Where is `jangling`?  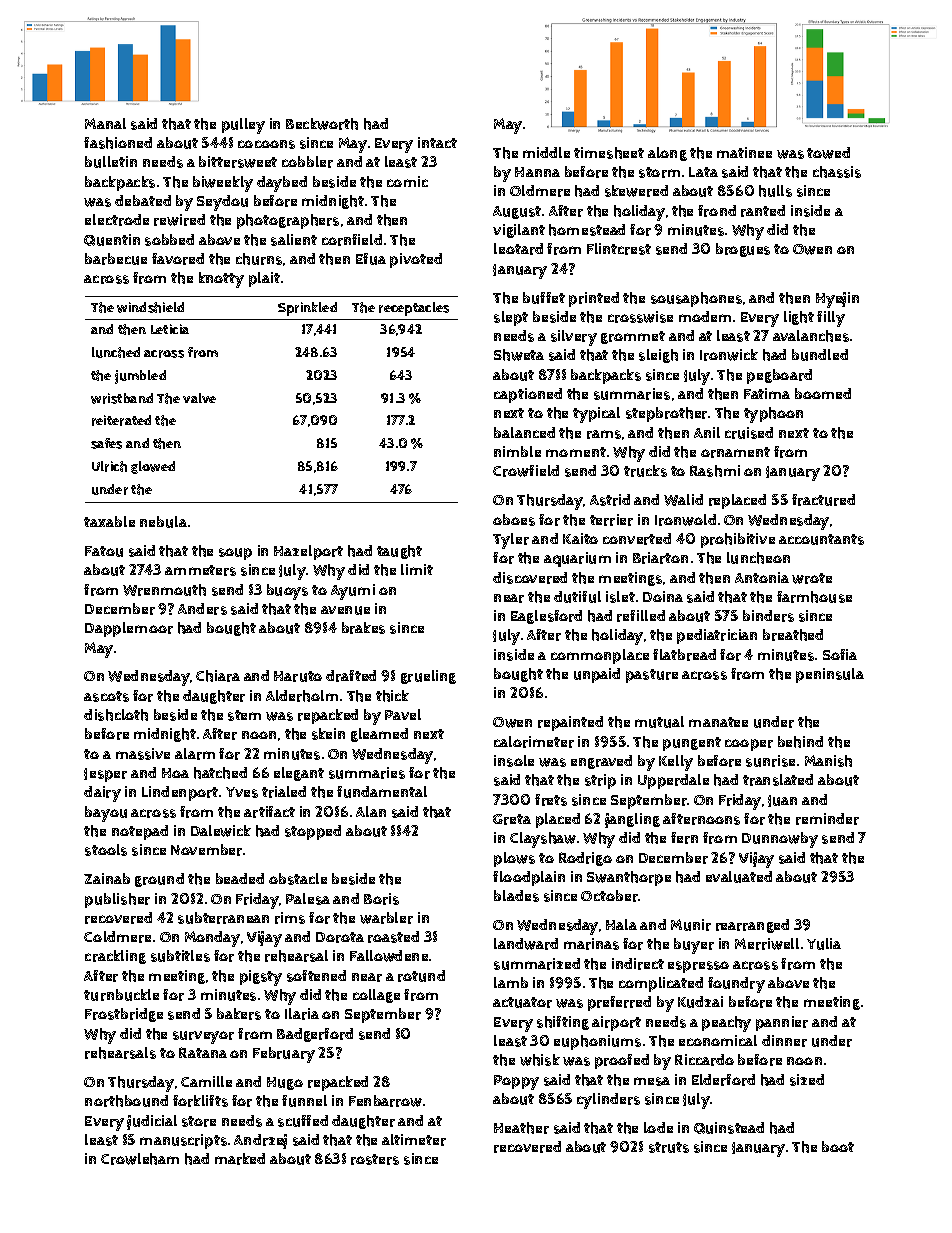 jangling is located at coordinates (632, 820).
